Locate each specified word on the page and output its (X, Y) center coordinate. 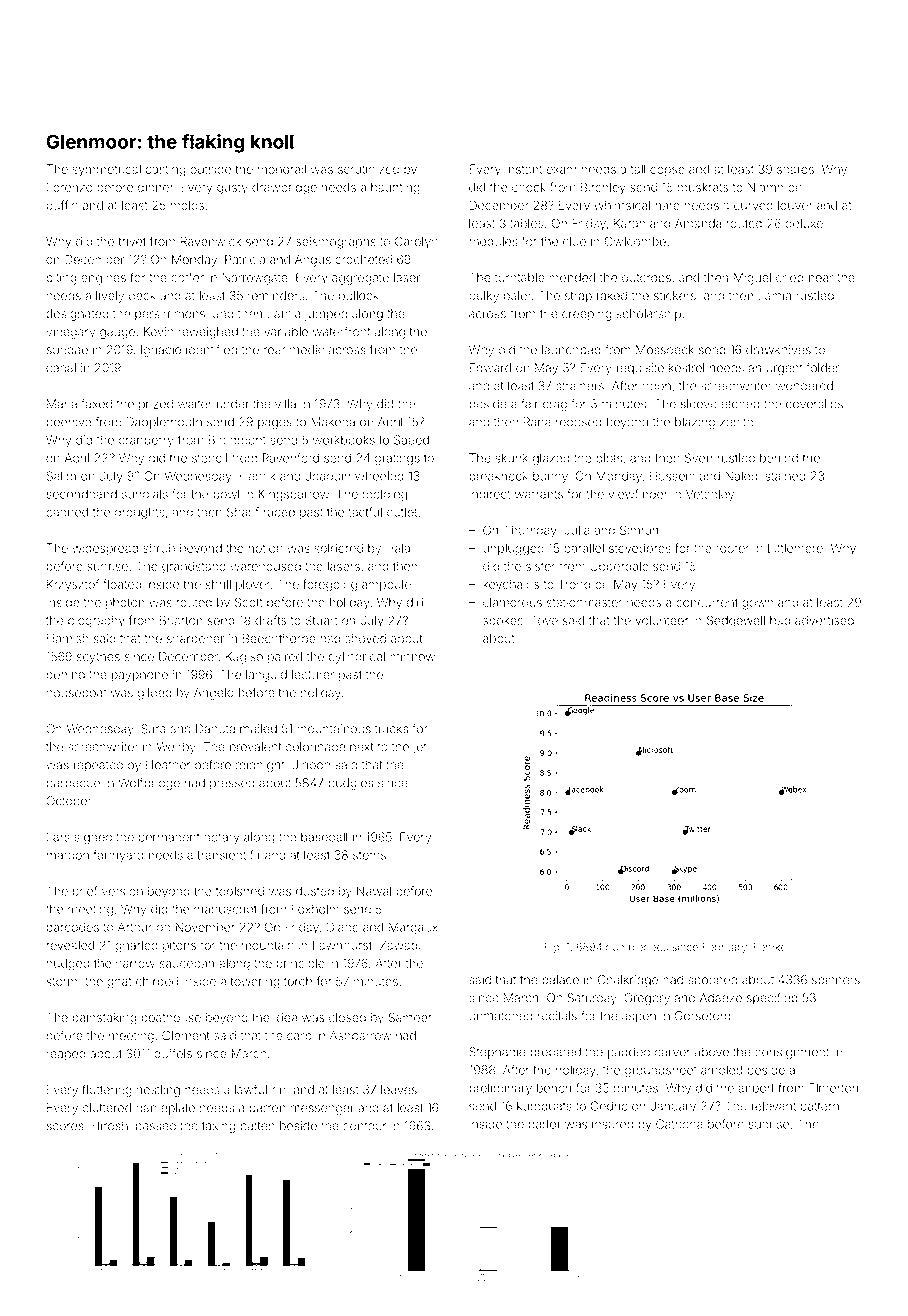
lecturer (313, 675)
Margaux (413, 928)
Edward (490, 368)
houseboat (76, 693)
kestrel (687, 368)
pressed (232, 784)
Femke (770, 947)
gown (757, 605)
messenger (322, 1110)
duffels (173, 1053)
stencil (209, 458)
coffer (187, 277)
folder (823, 367)
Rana (537, 422)
